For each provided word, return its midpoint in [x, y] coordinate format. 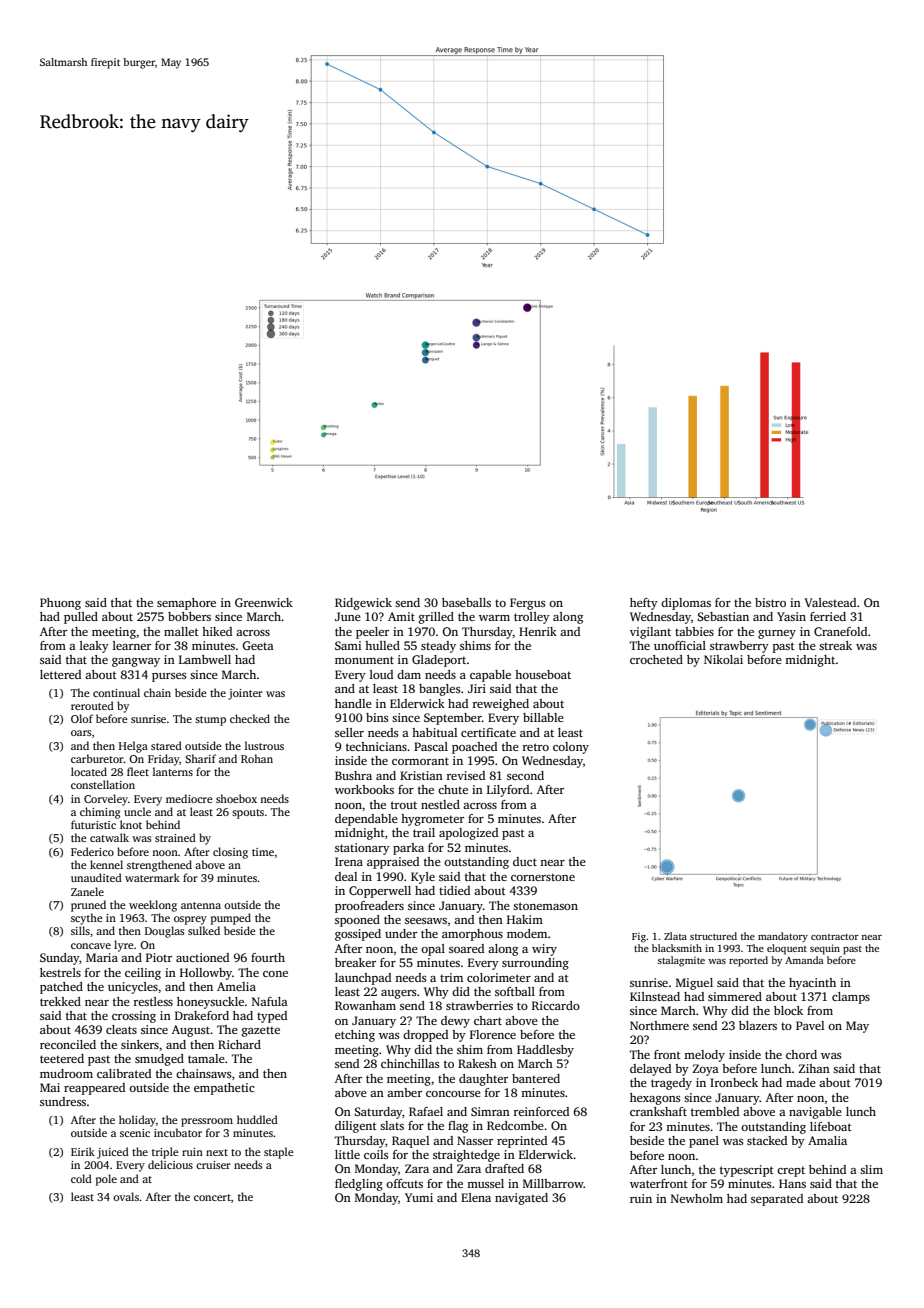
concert [212, 1197]
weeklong [153, 906]
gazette [261, 1032]
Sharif [200, 758]
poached [474, 748]
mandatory [783, 937]
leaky [94, 647]
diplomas [686, 604]
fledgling [359, 1185]
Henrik [538, 631]
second [525, 775]
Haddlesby [545, 1051]
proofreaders [369, 907]
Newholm [697, 1198]
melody [704, 1056]
